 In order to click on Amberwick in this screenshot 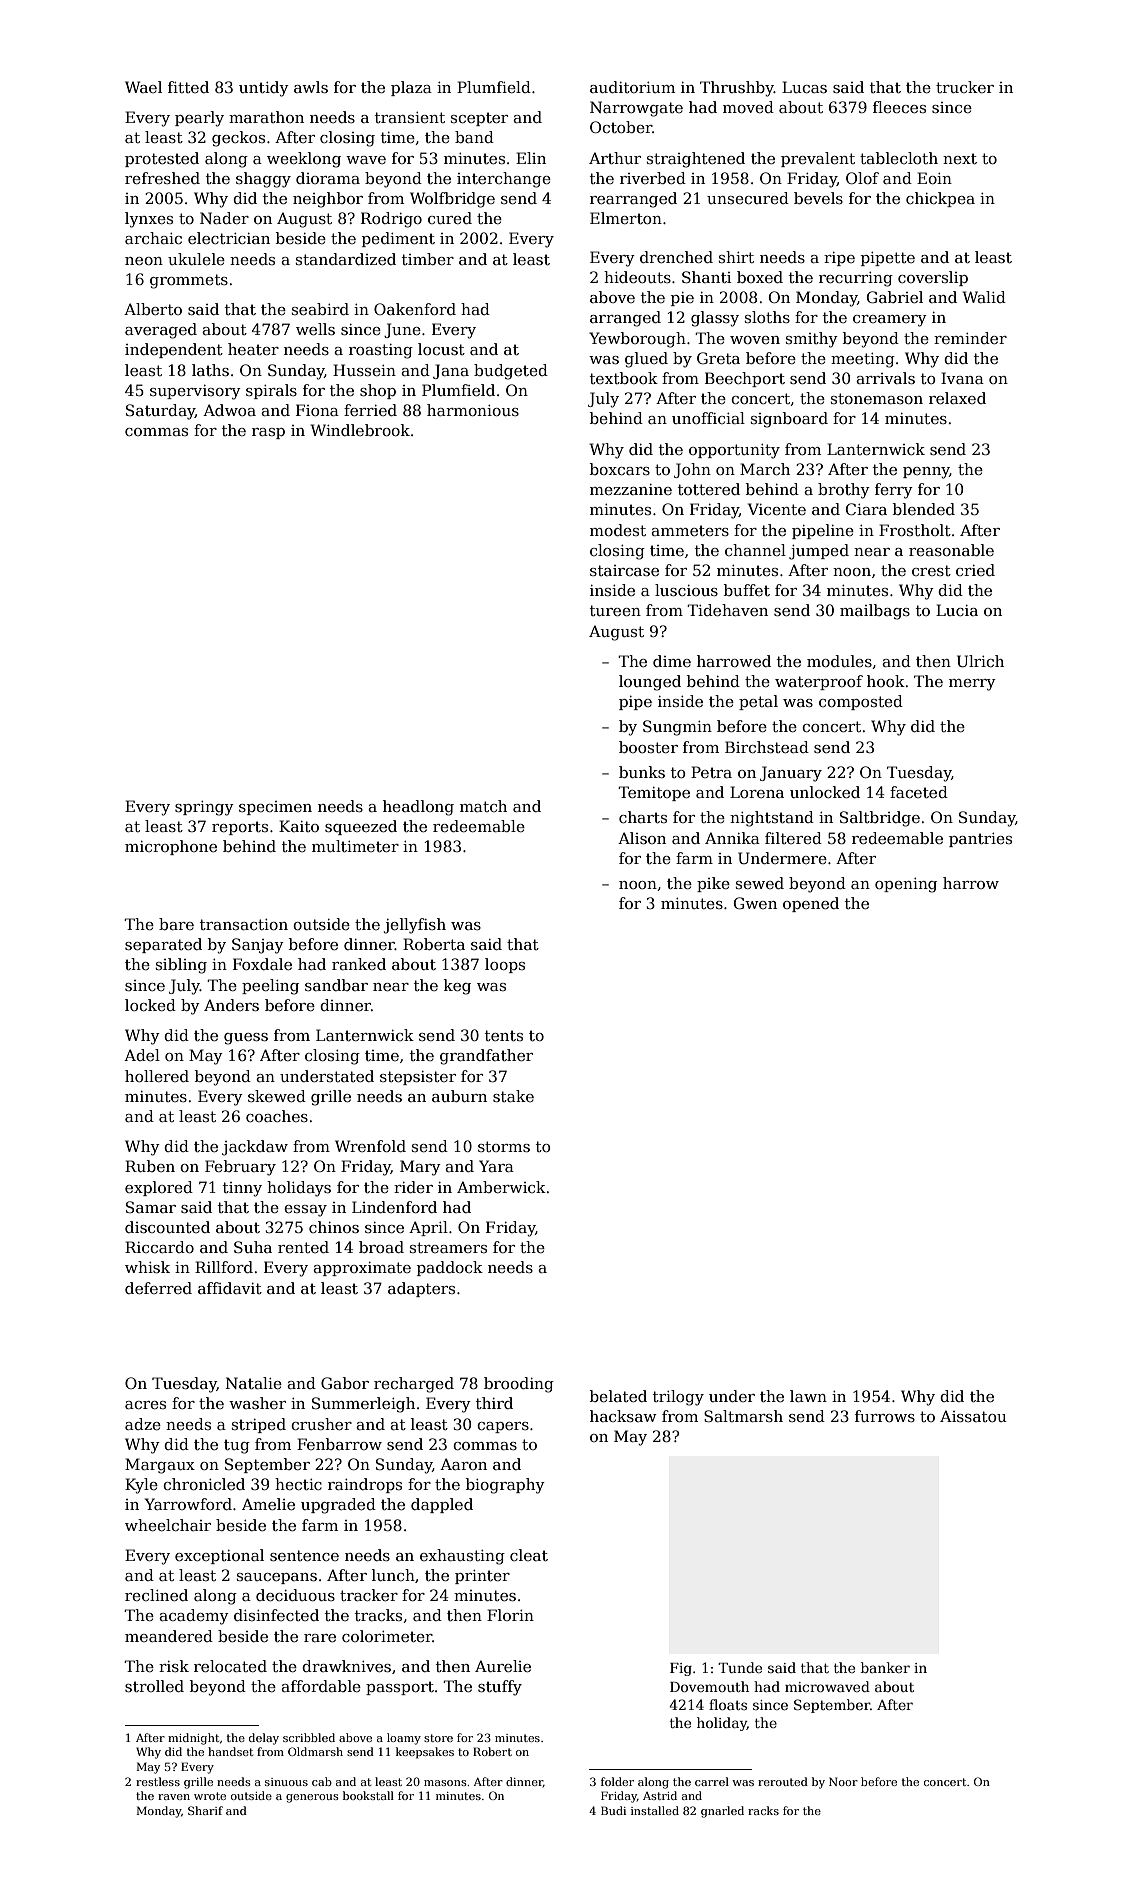, I will do `click(501, 1187)`.
